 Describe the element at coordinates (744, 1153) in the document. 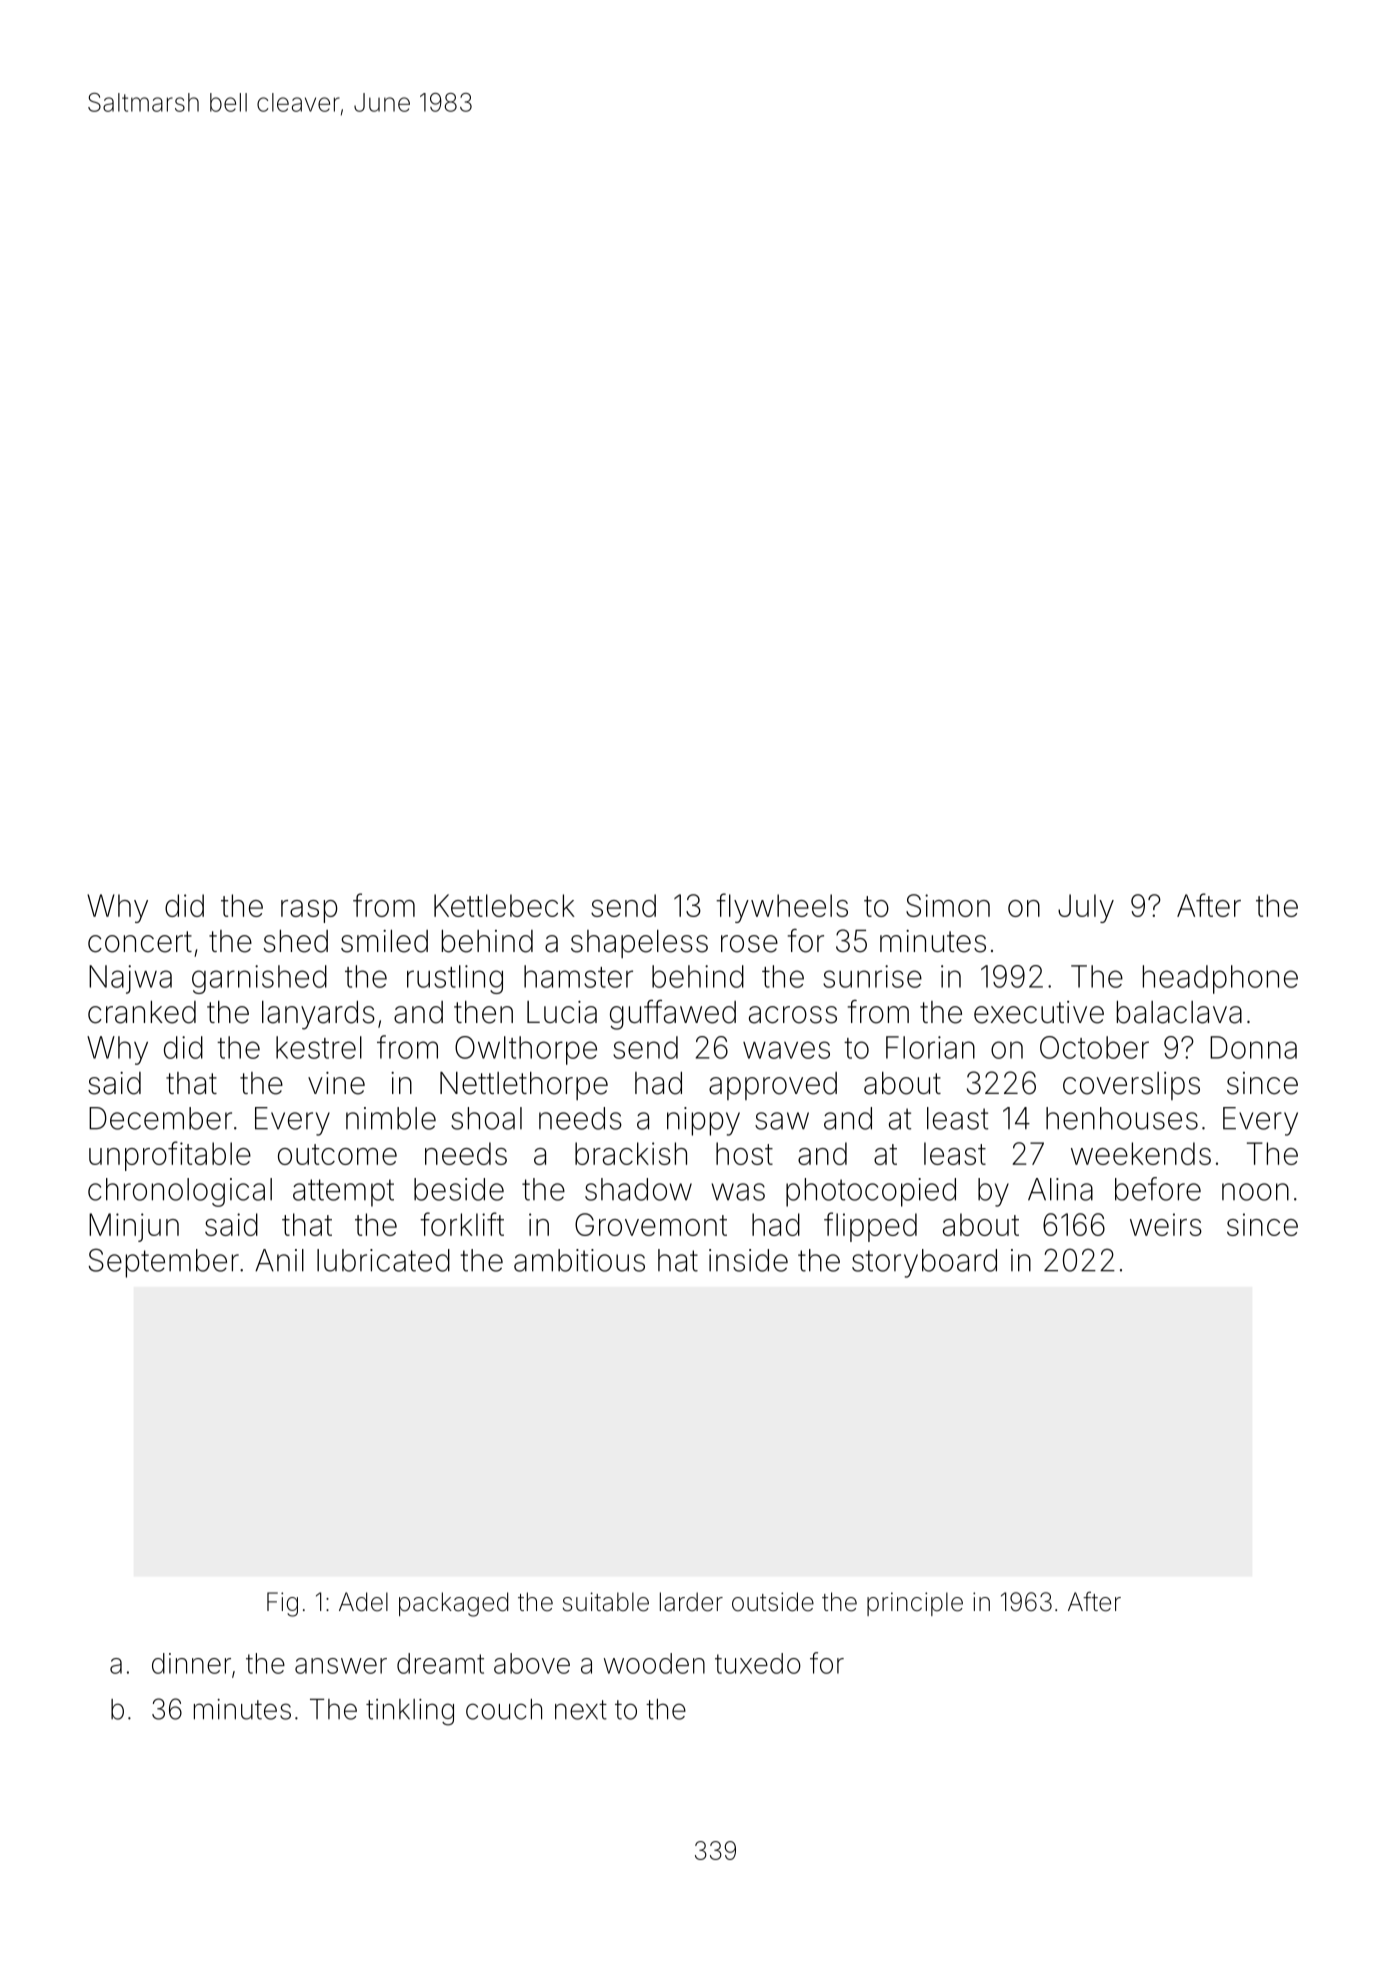

I see `host` at that location.
